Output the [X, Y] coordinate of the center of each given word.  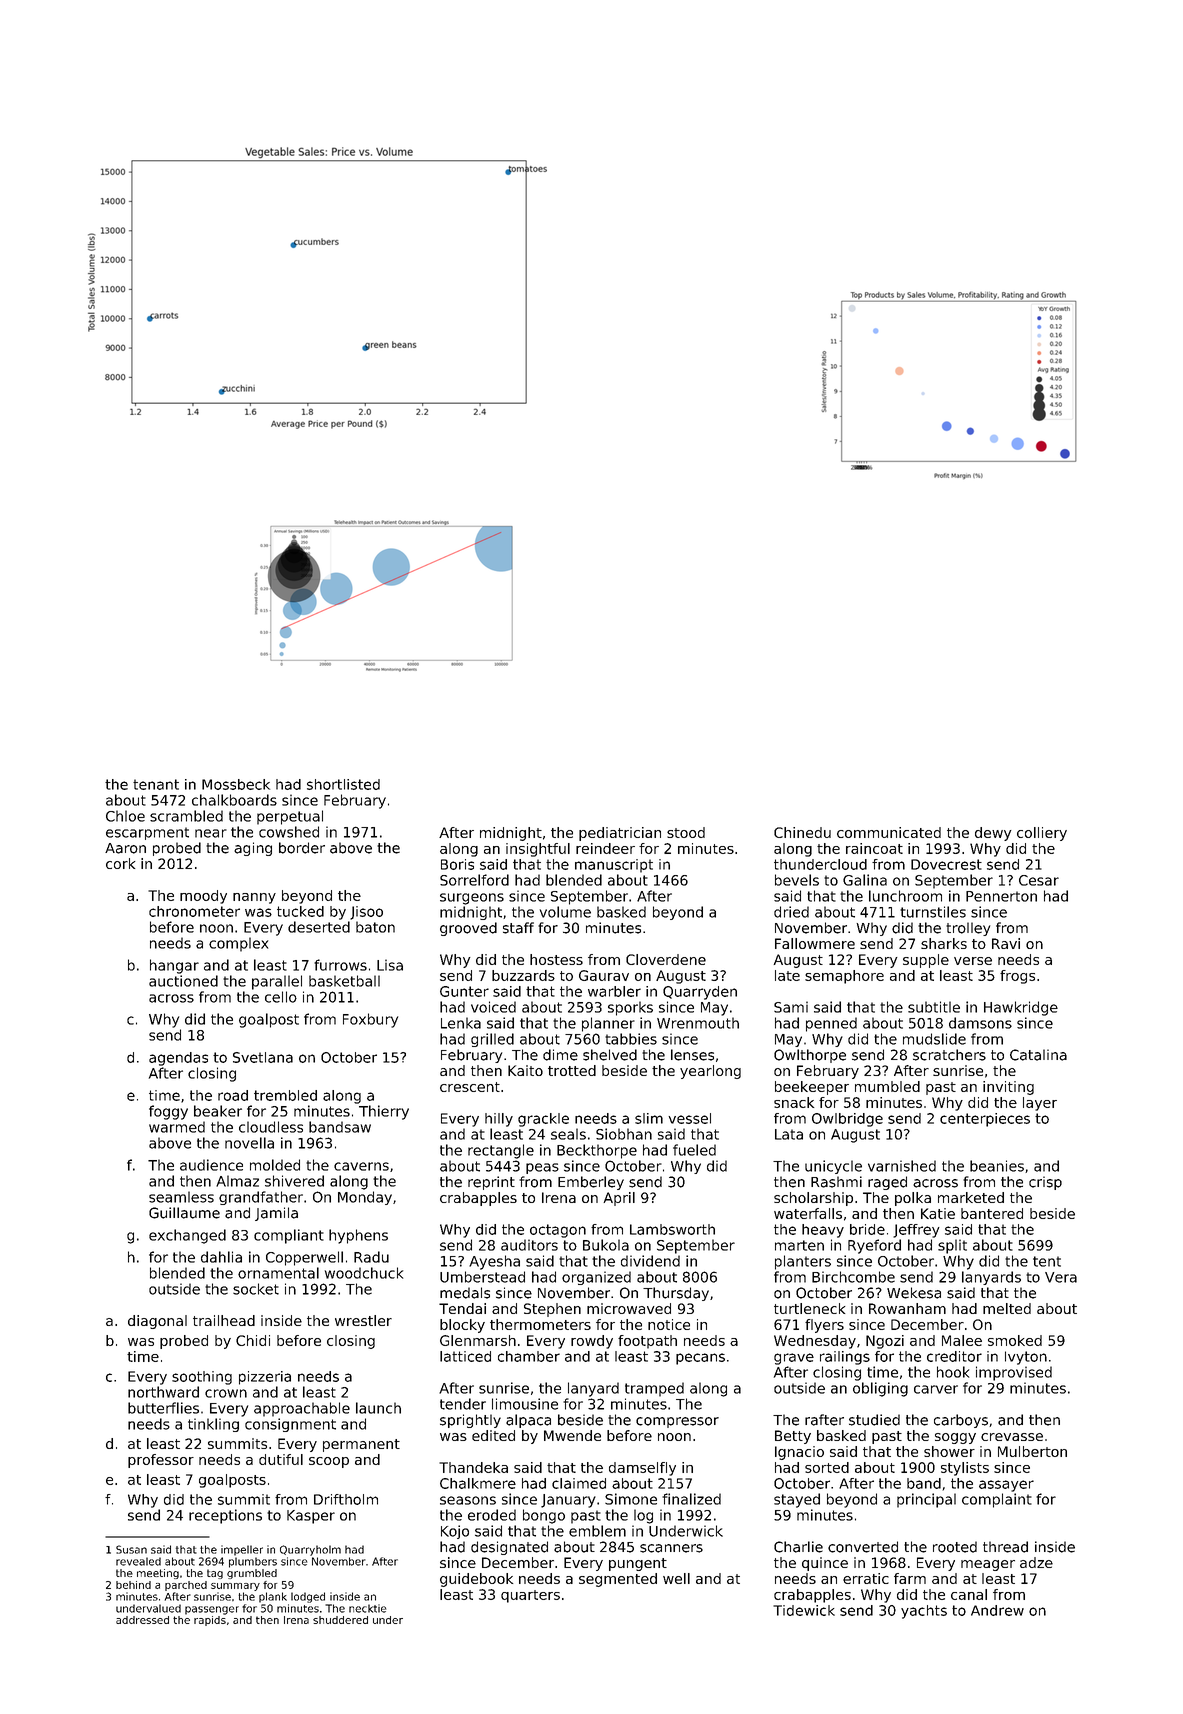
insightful [538, 850]
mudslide [934, 1039]
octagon [558, 1231]
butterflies [163, 1408]
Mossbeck [236, 784]
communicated [889, 832]
